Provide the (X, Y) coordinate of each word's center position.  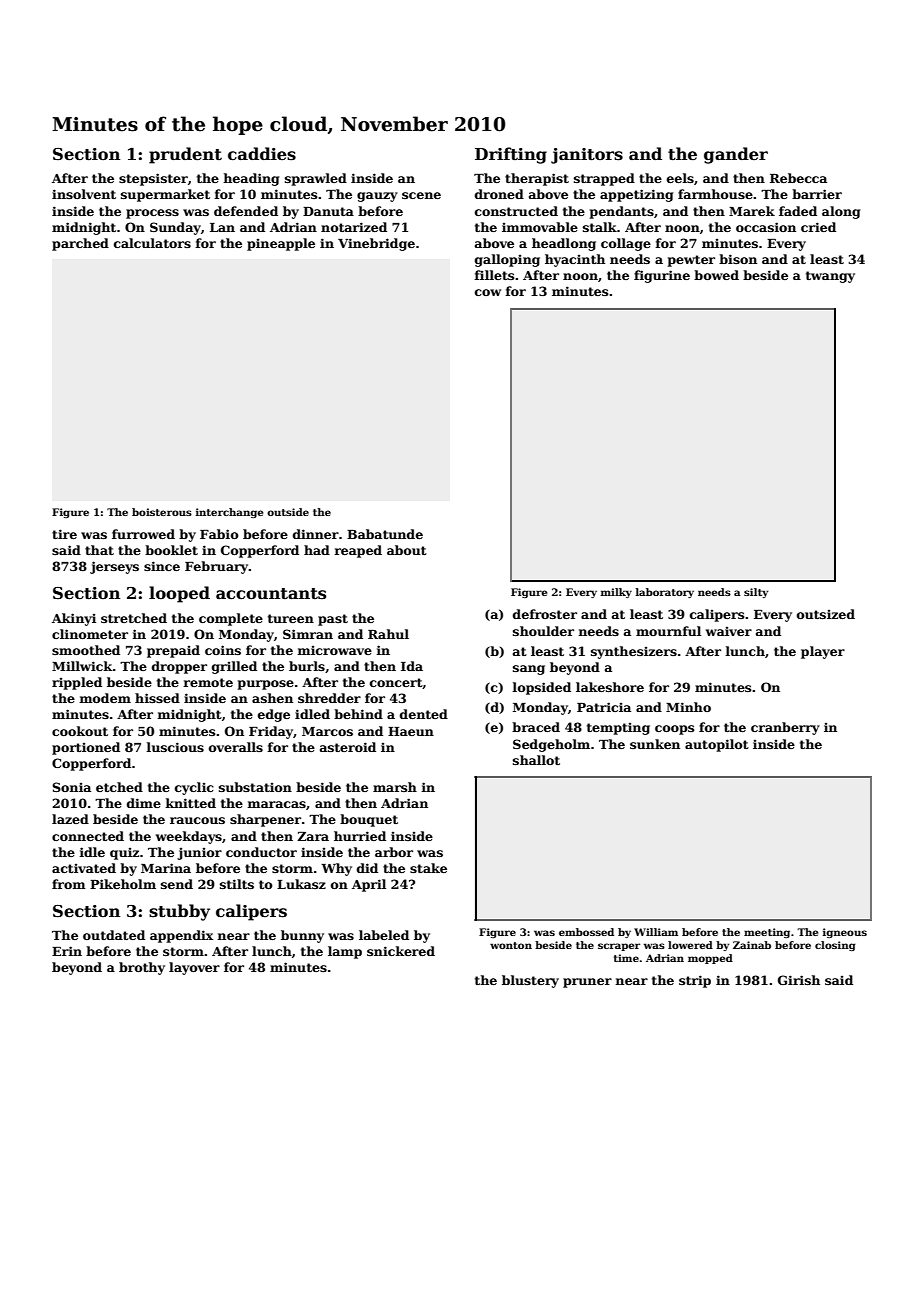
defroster (545, 614)
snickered (401, 951)
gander (736, 155)
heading (251, 179)
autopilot (717, 745)
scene (421, 195)
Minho (688, 707)
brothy (142, 968)
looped (179, 594)
